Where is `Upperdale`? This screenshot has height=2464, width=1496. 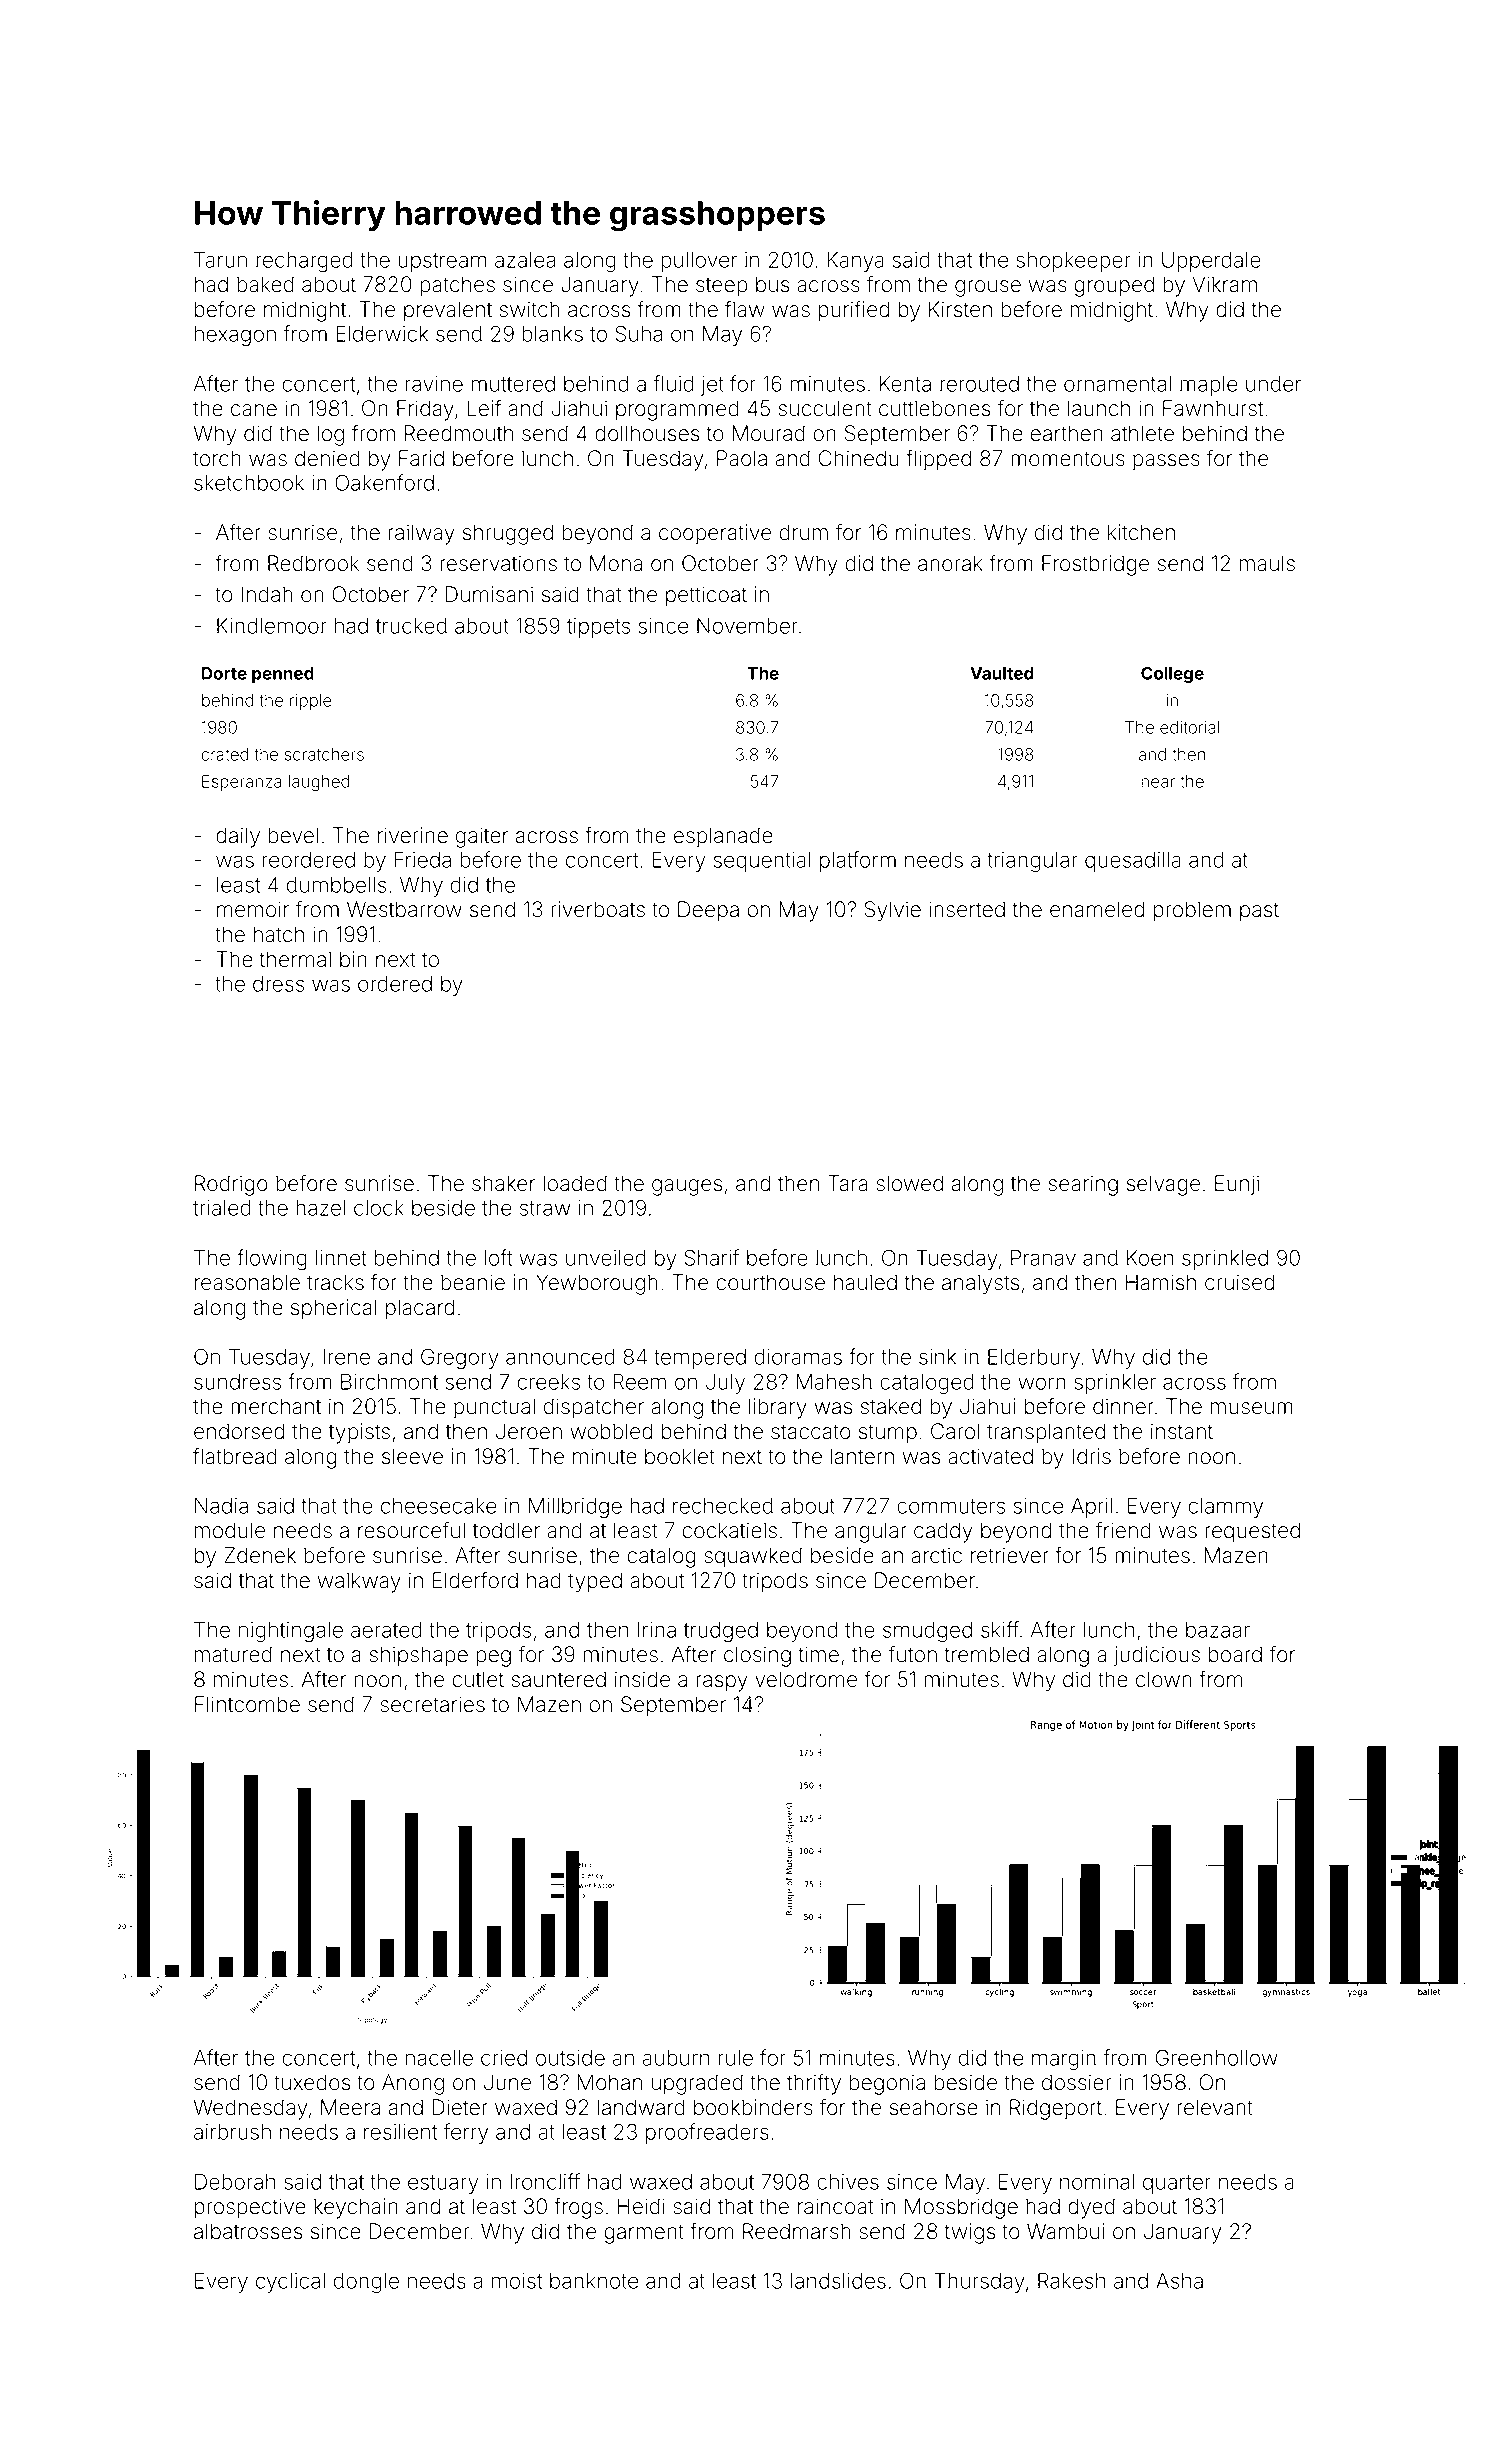
Upperdale is located at coordinates (1211, 262).
